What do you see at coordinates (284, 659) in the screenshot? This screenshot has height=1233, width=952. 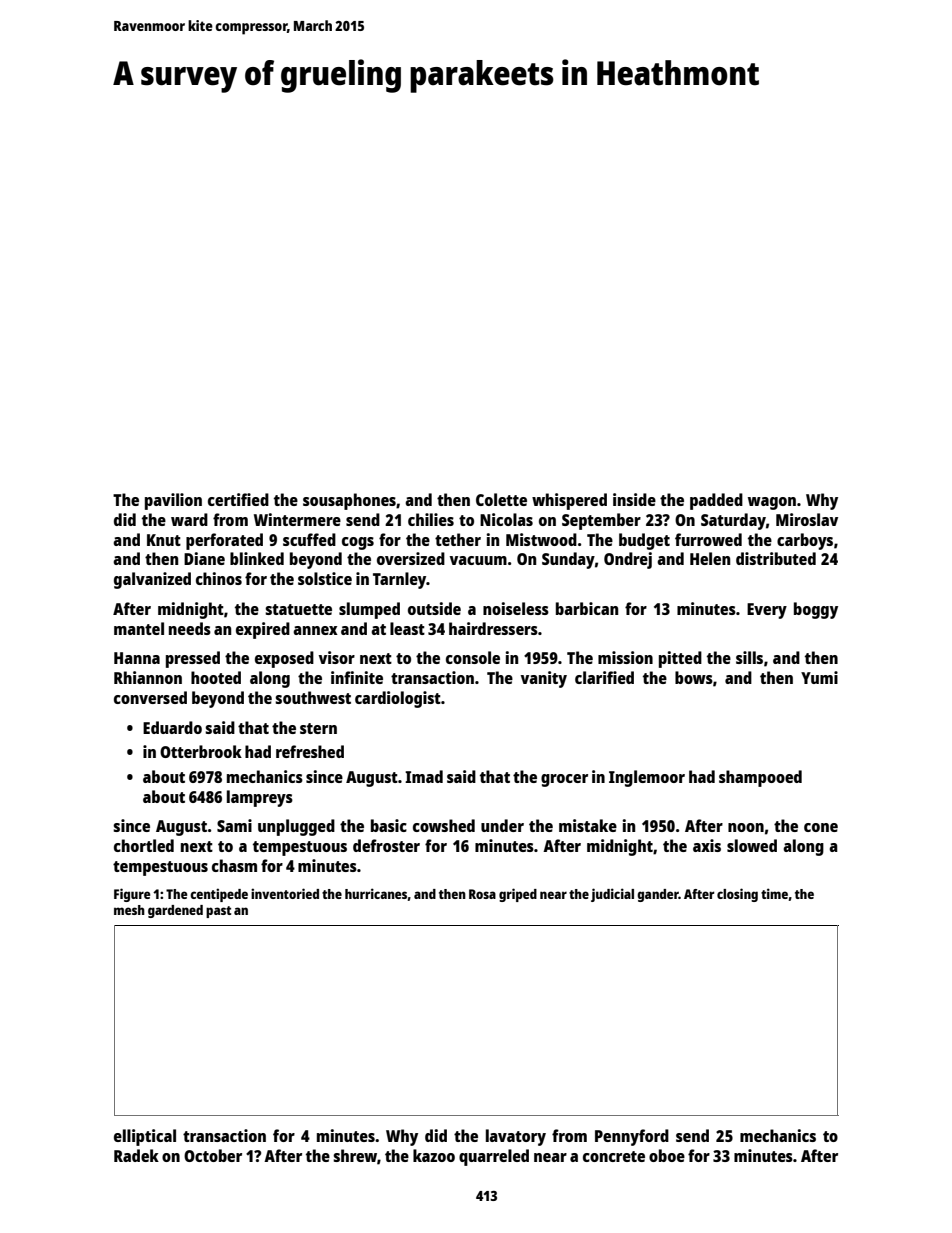 I see `exposed` at bounding box center [284, 659].
